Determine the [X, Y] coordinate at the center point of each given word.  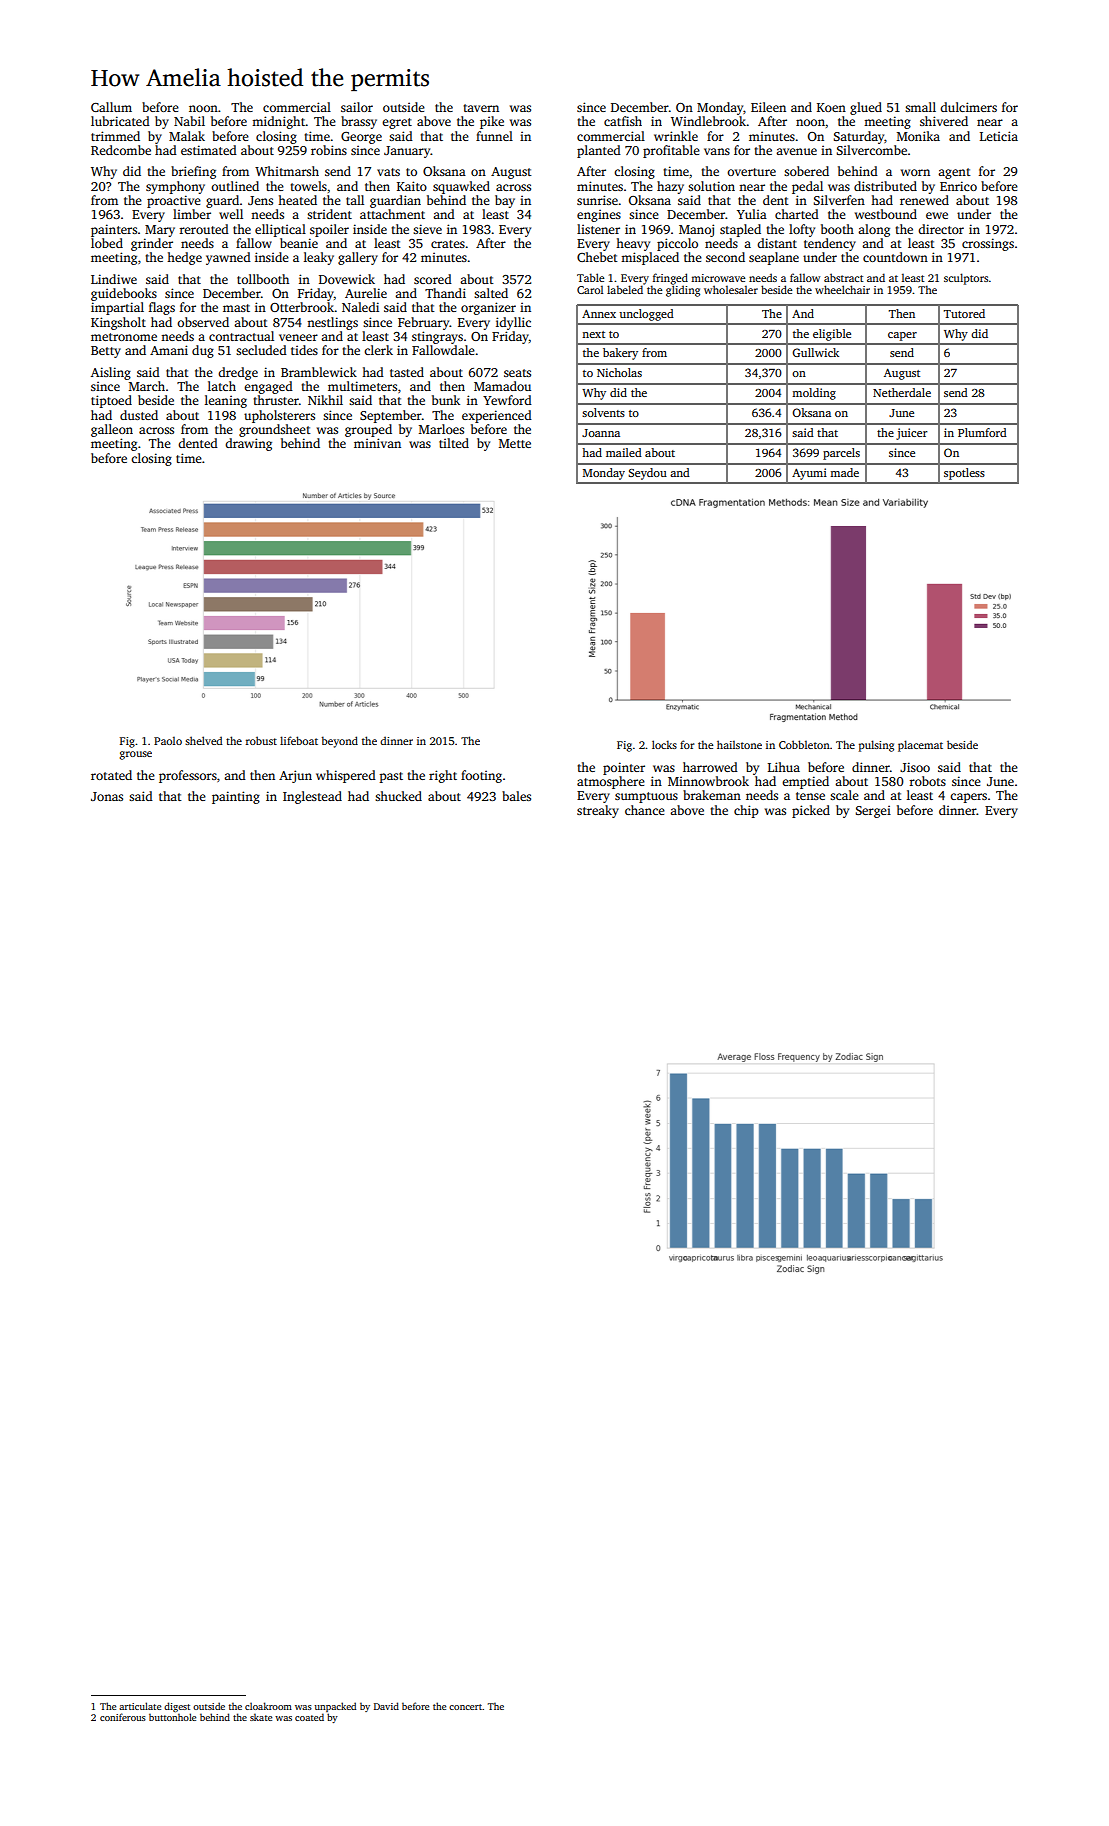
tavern [481, 108]
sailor [357, 107]
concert [465, 1707]
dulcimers [968, 107]
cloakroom [268, 1706]
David [386, 1706]
